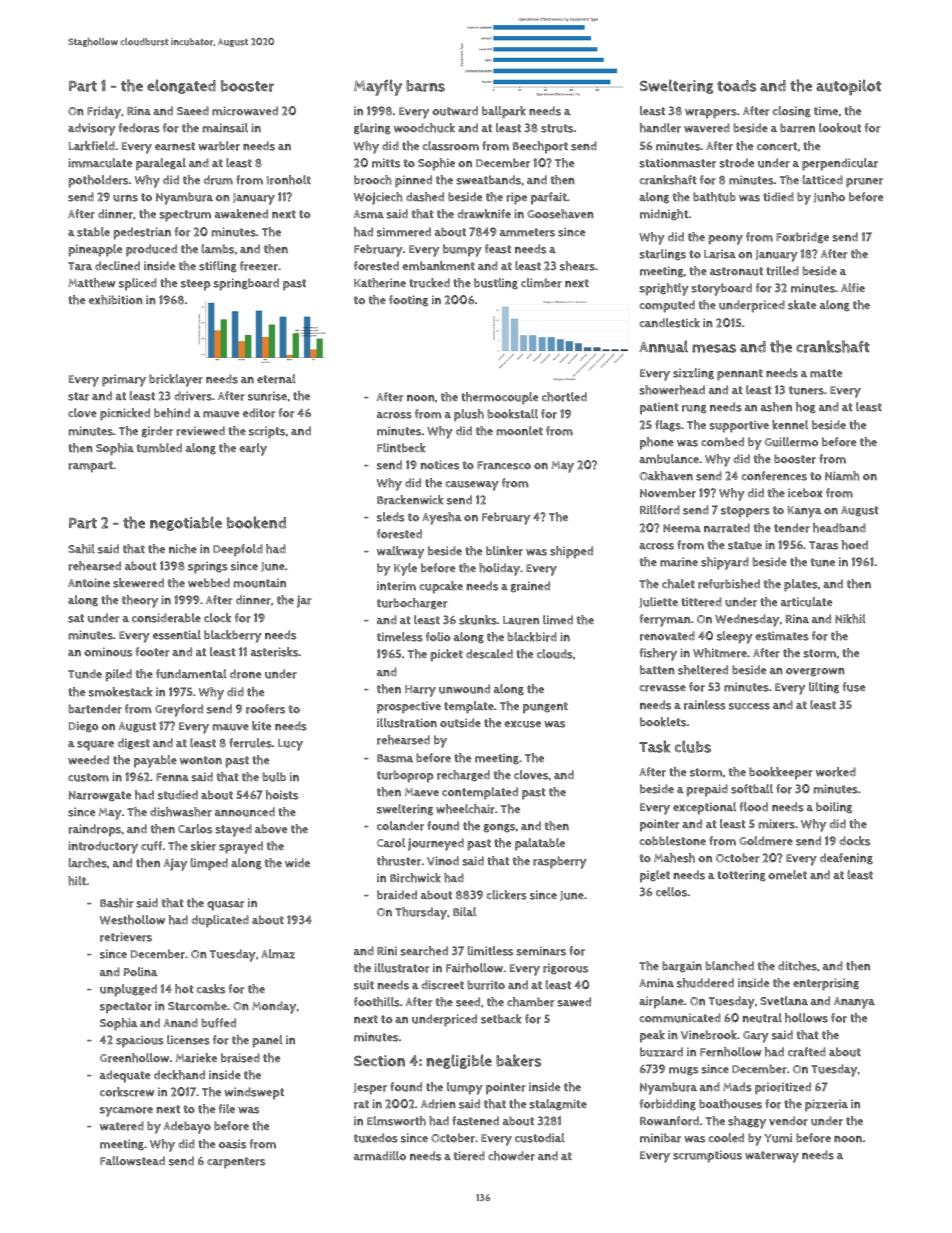 The height and width of the screenshot is (1233, 952). I want to click on boiling, so click(834, 807).
